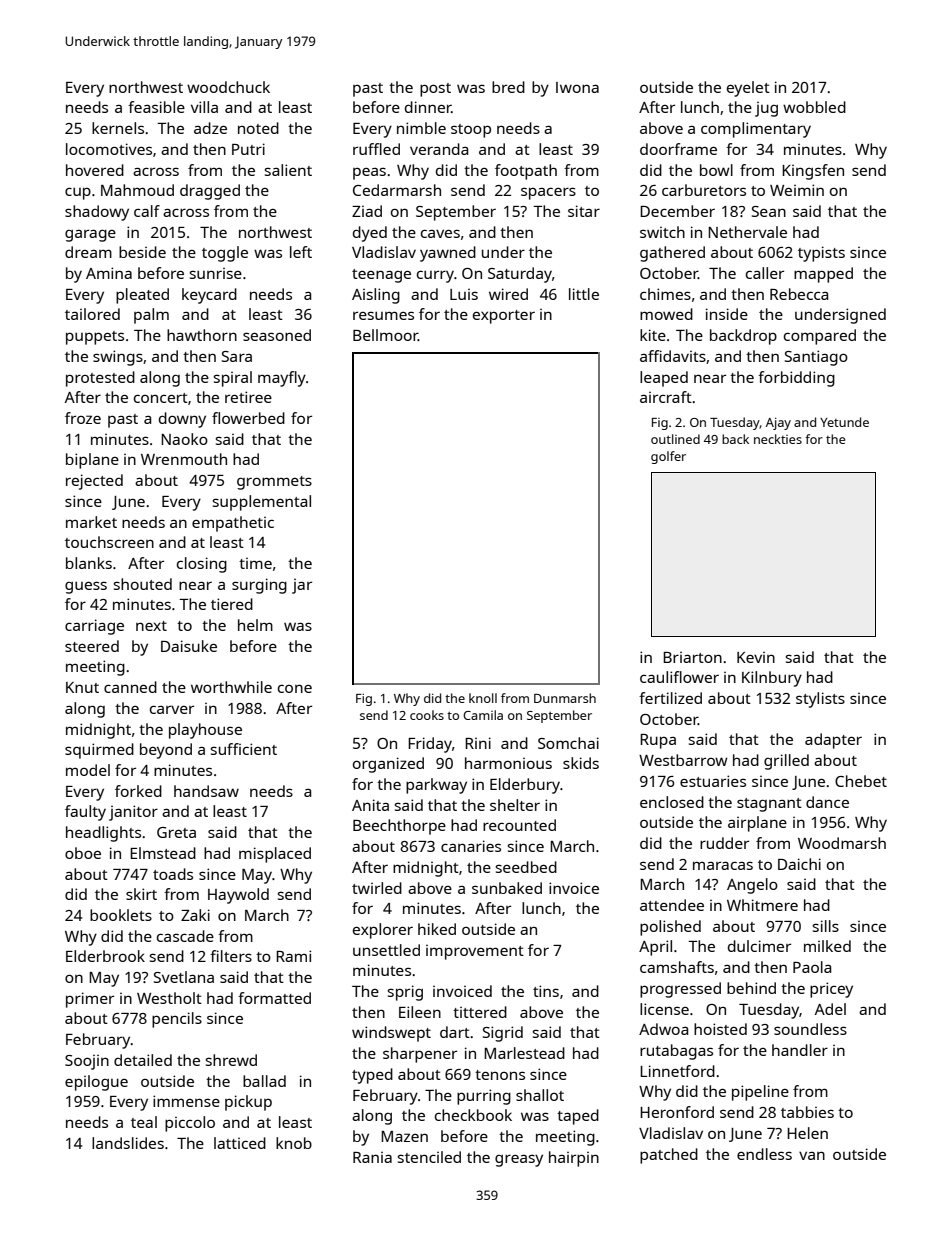 The image size is (952, 1233). I want to click on Anita, so click(370, 805).
